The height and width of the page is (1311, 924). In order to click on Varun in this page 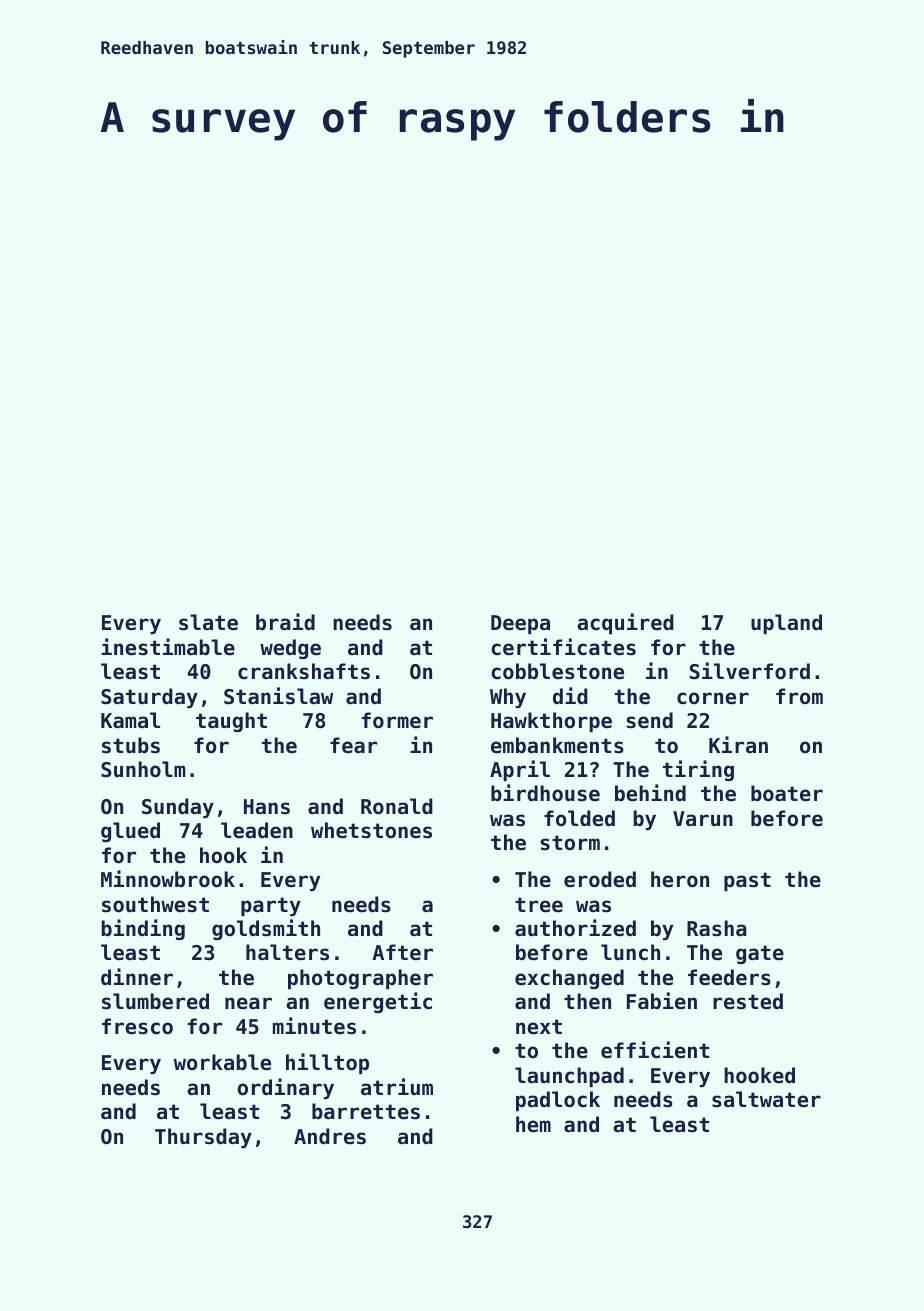, I will do `click(703, 818)`.
